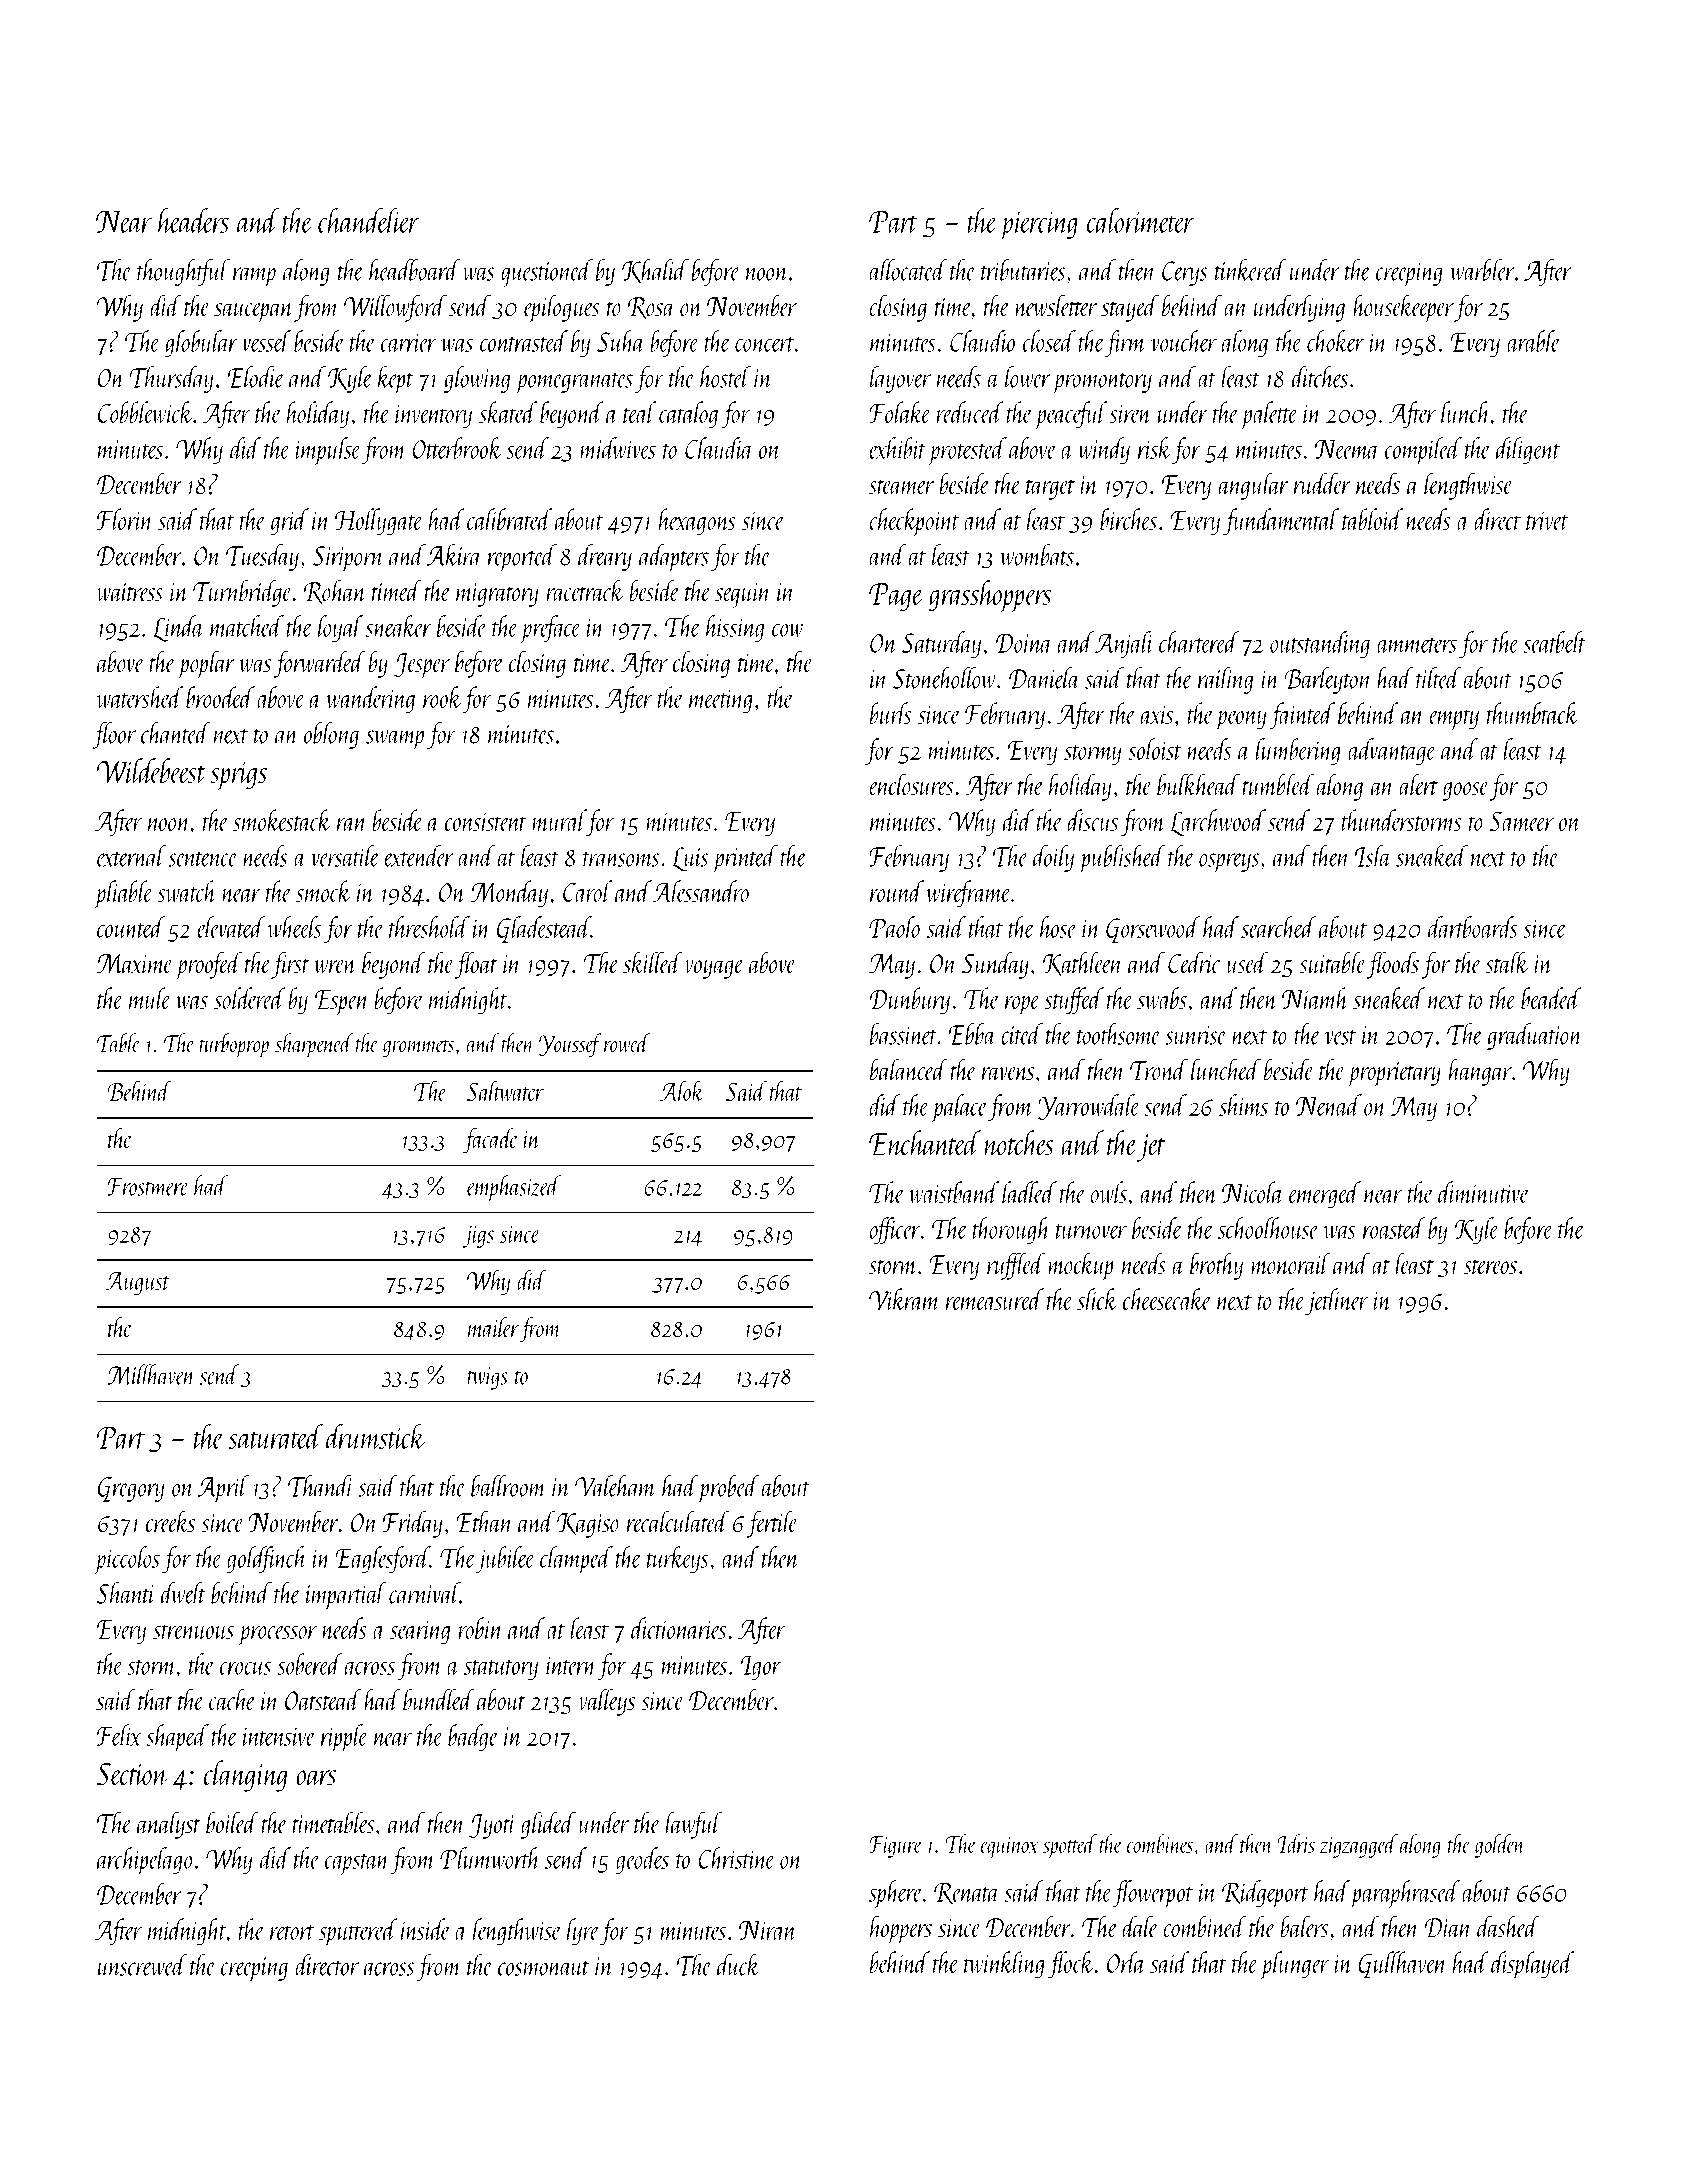  I want to click on concert, so click(765, 344).
